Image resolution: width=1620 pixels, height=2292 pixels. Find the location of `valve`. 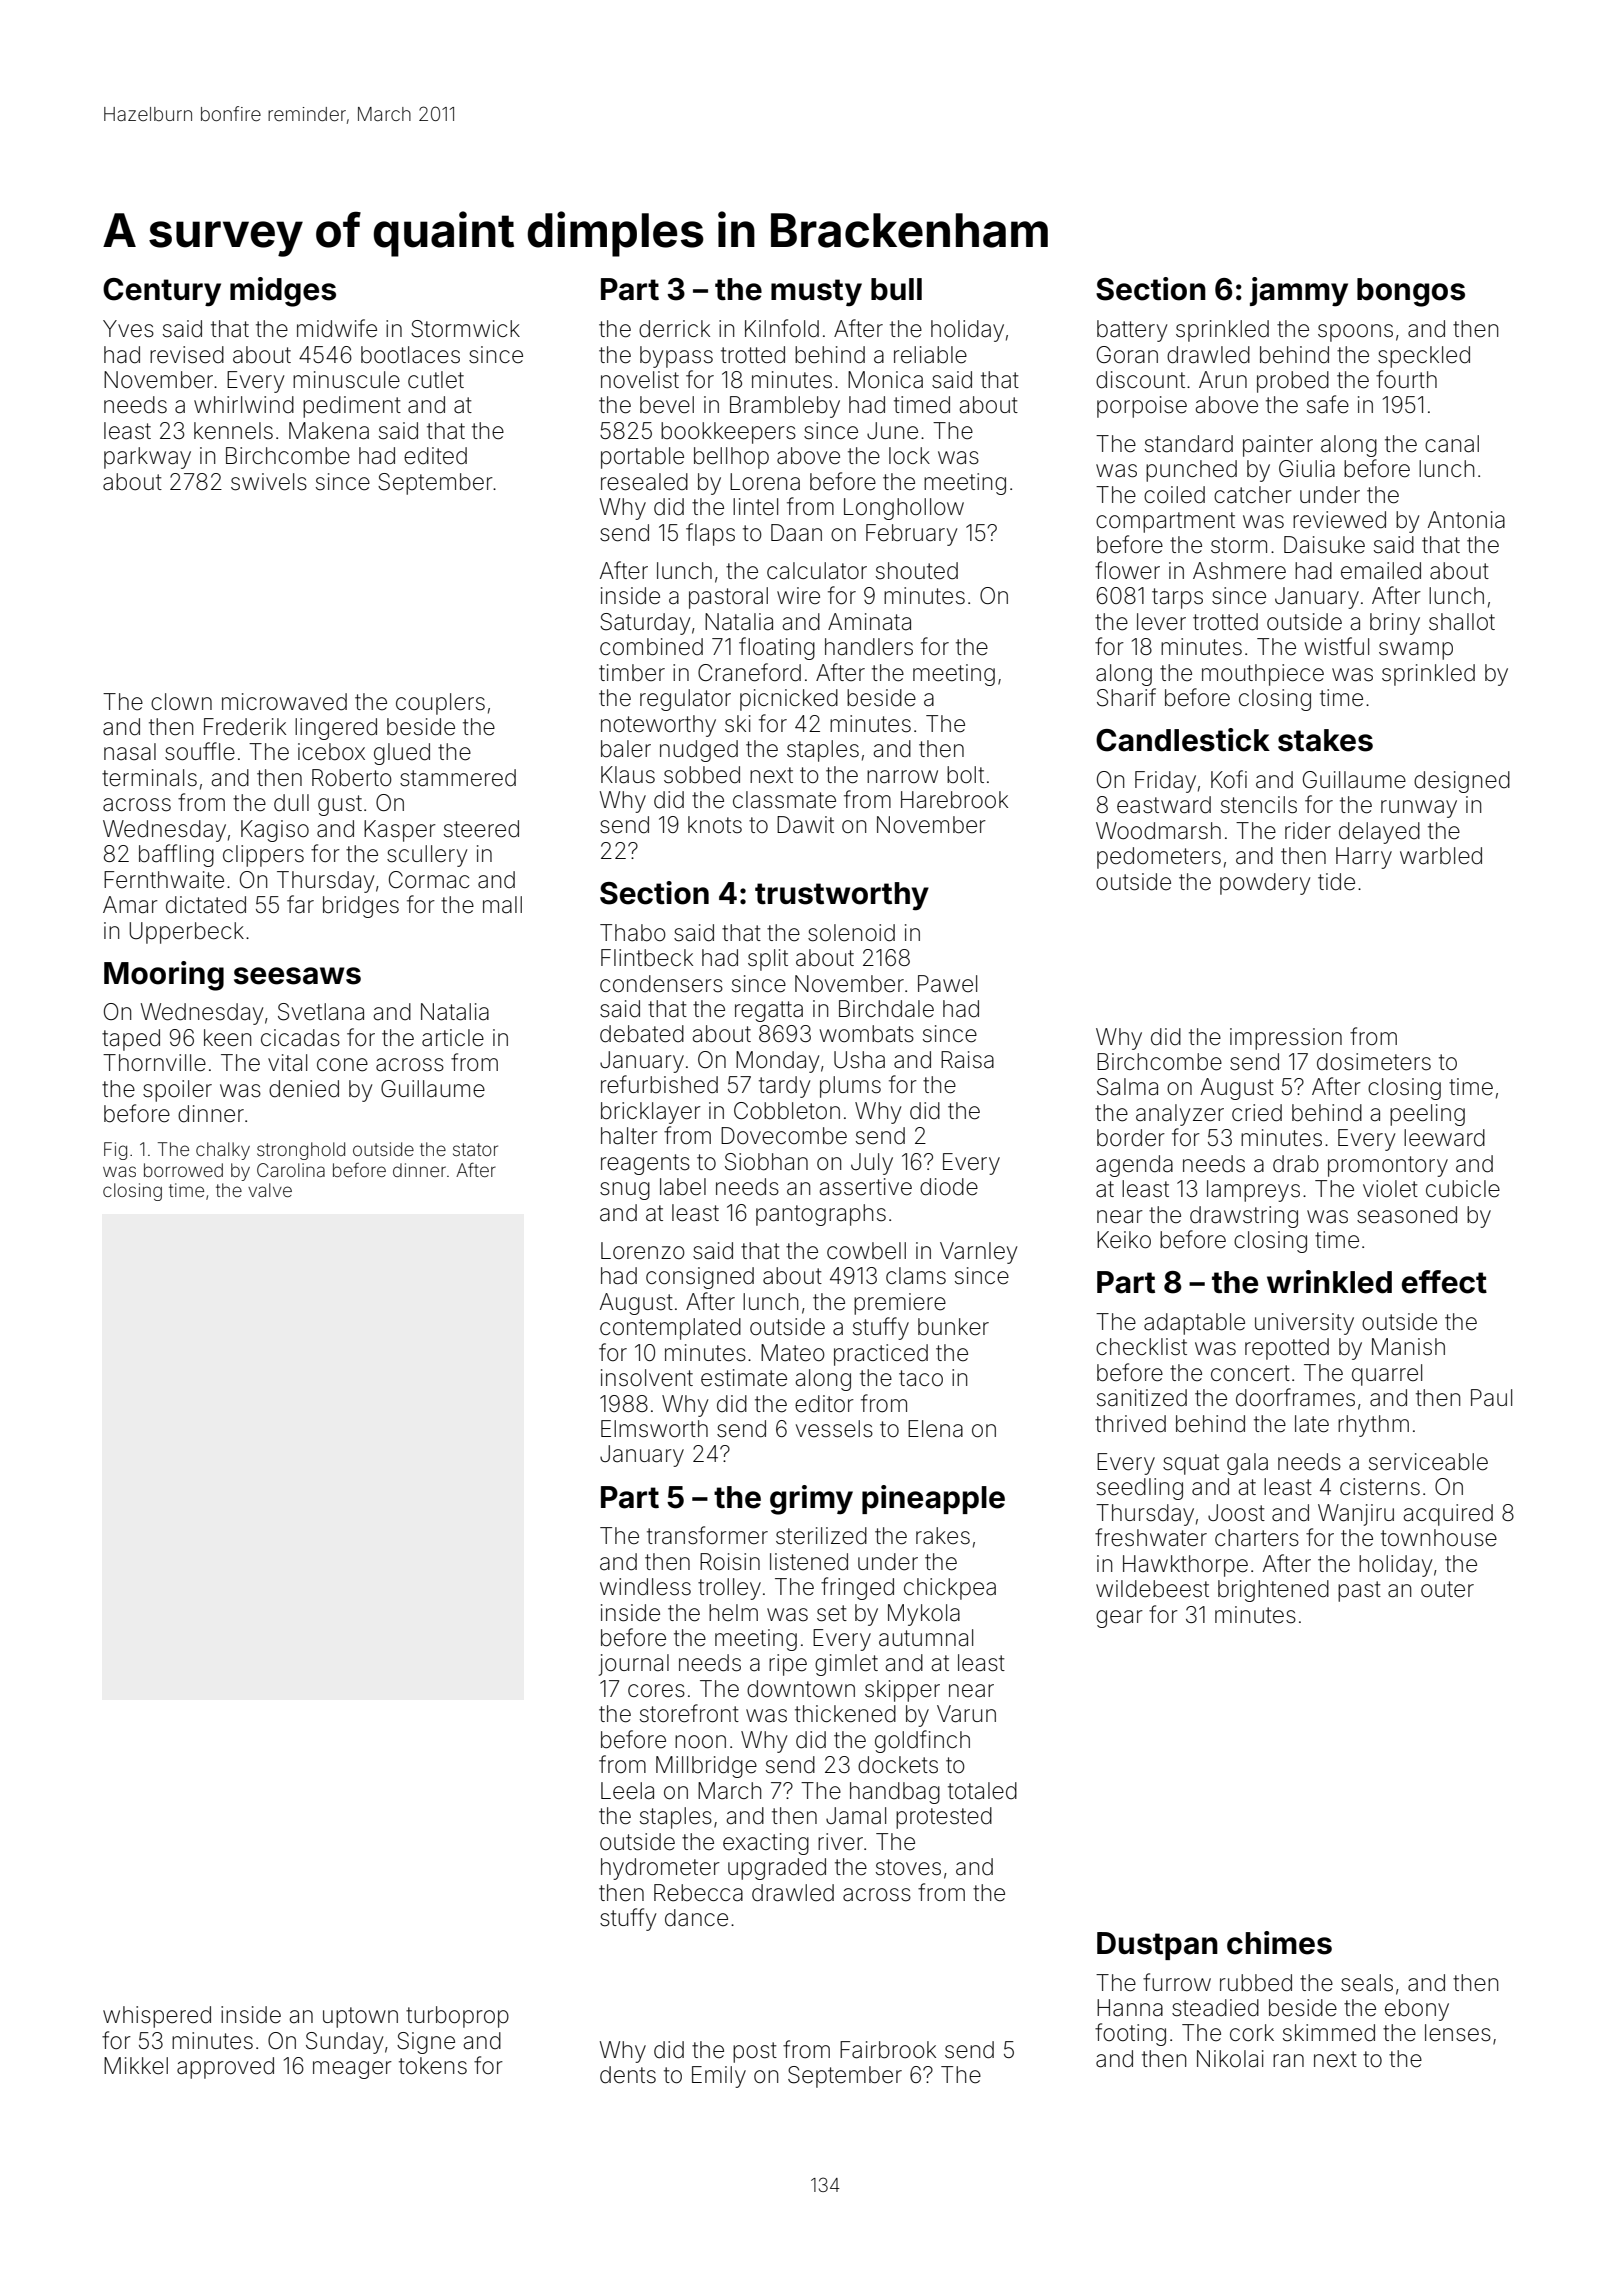

valve is located at coordinates (270, 1190).
